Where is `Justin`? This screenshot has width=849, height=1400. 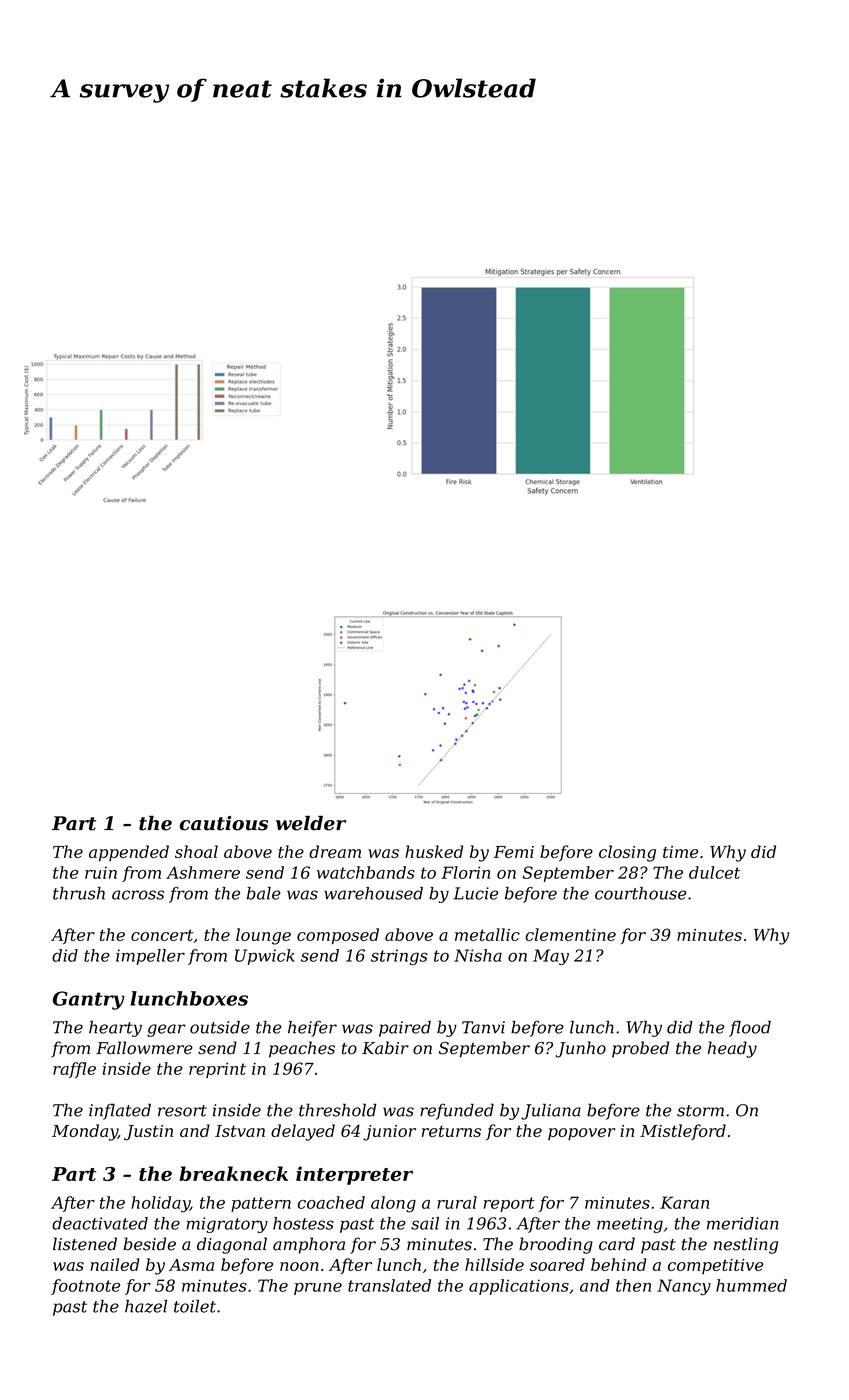
Justin is located at coordinates (148, 1133).
